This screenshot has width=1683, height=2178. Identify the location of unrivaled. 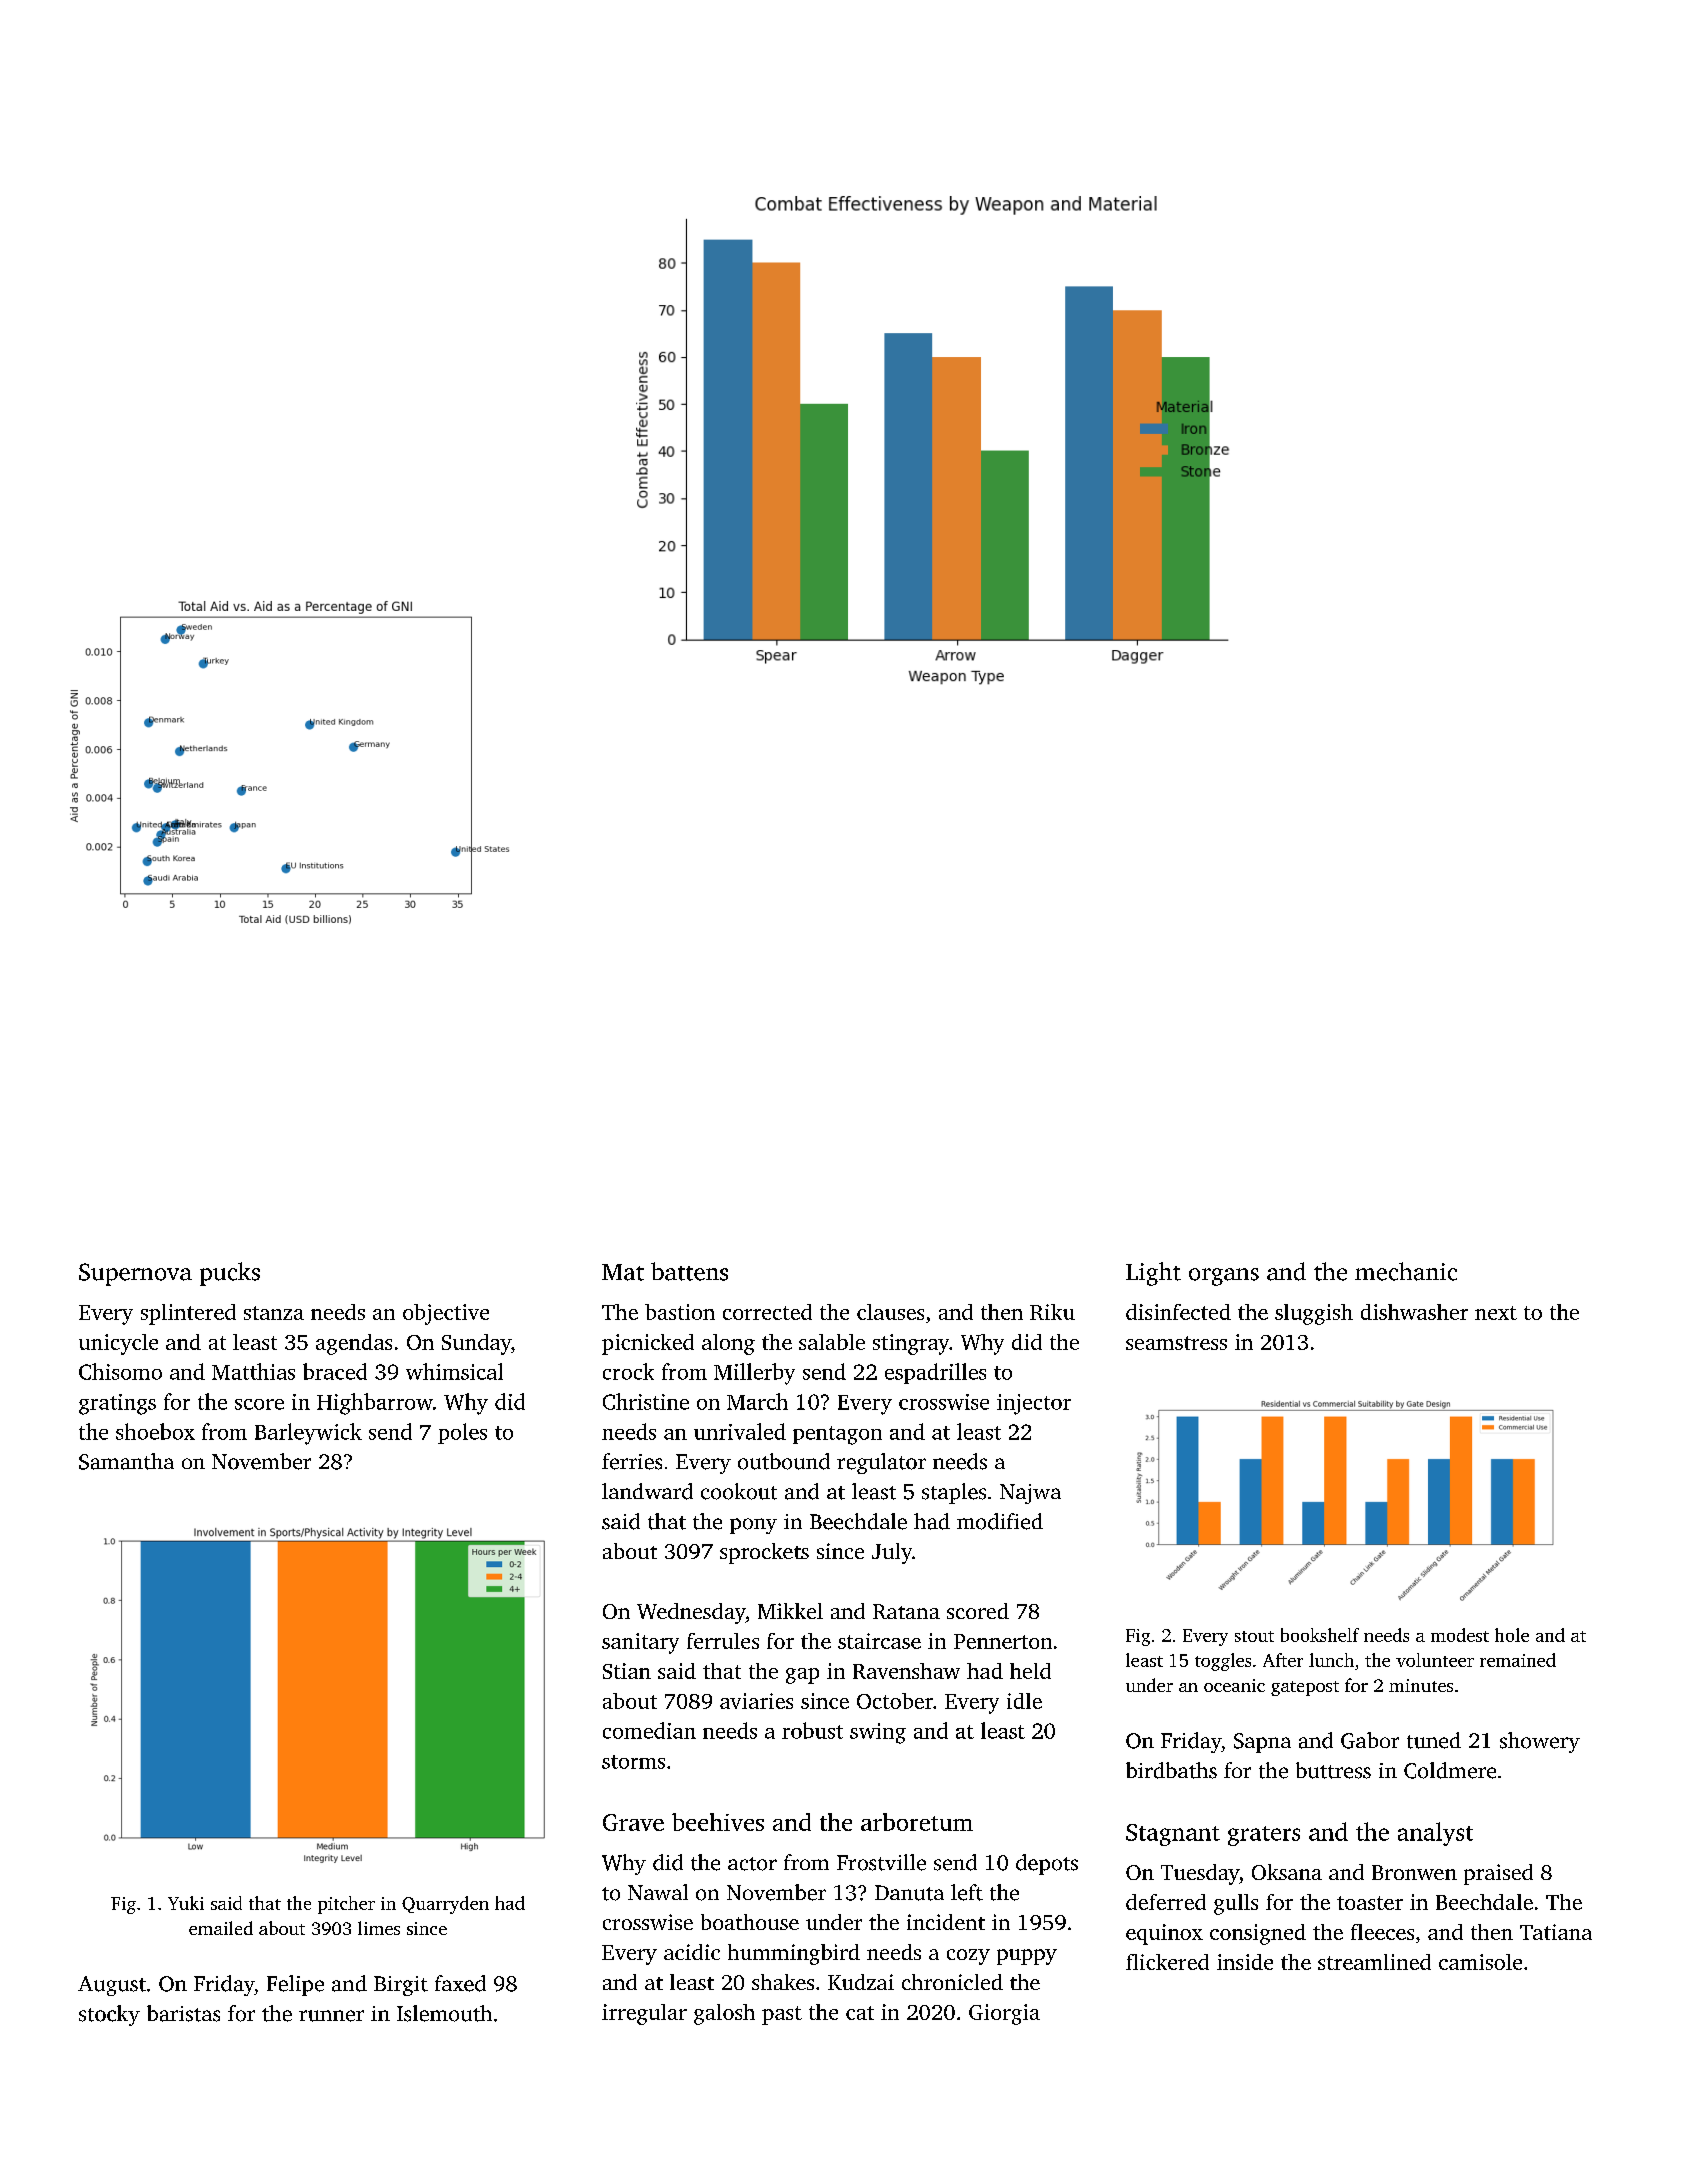
(740, 1431).
